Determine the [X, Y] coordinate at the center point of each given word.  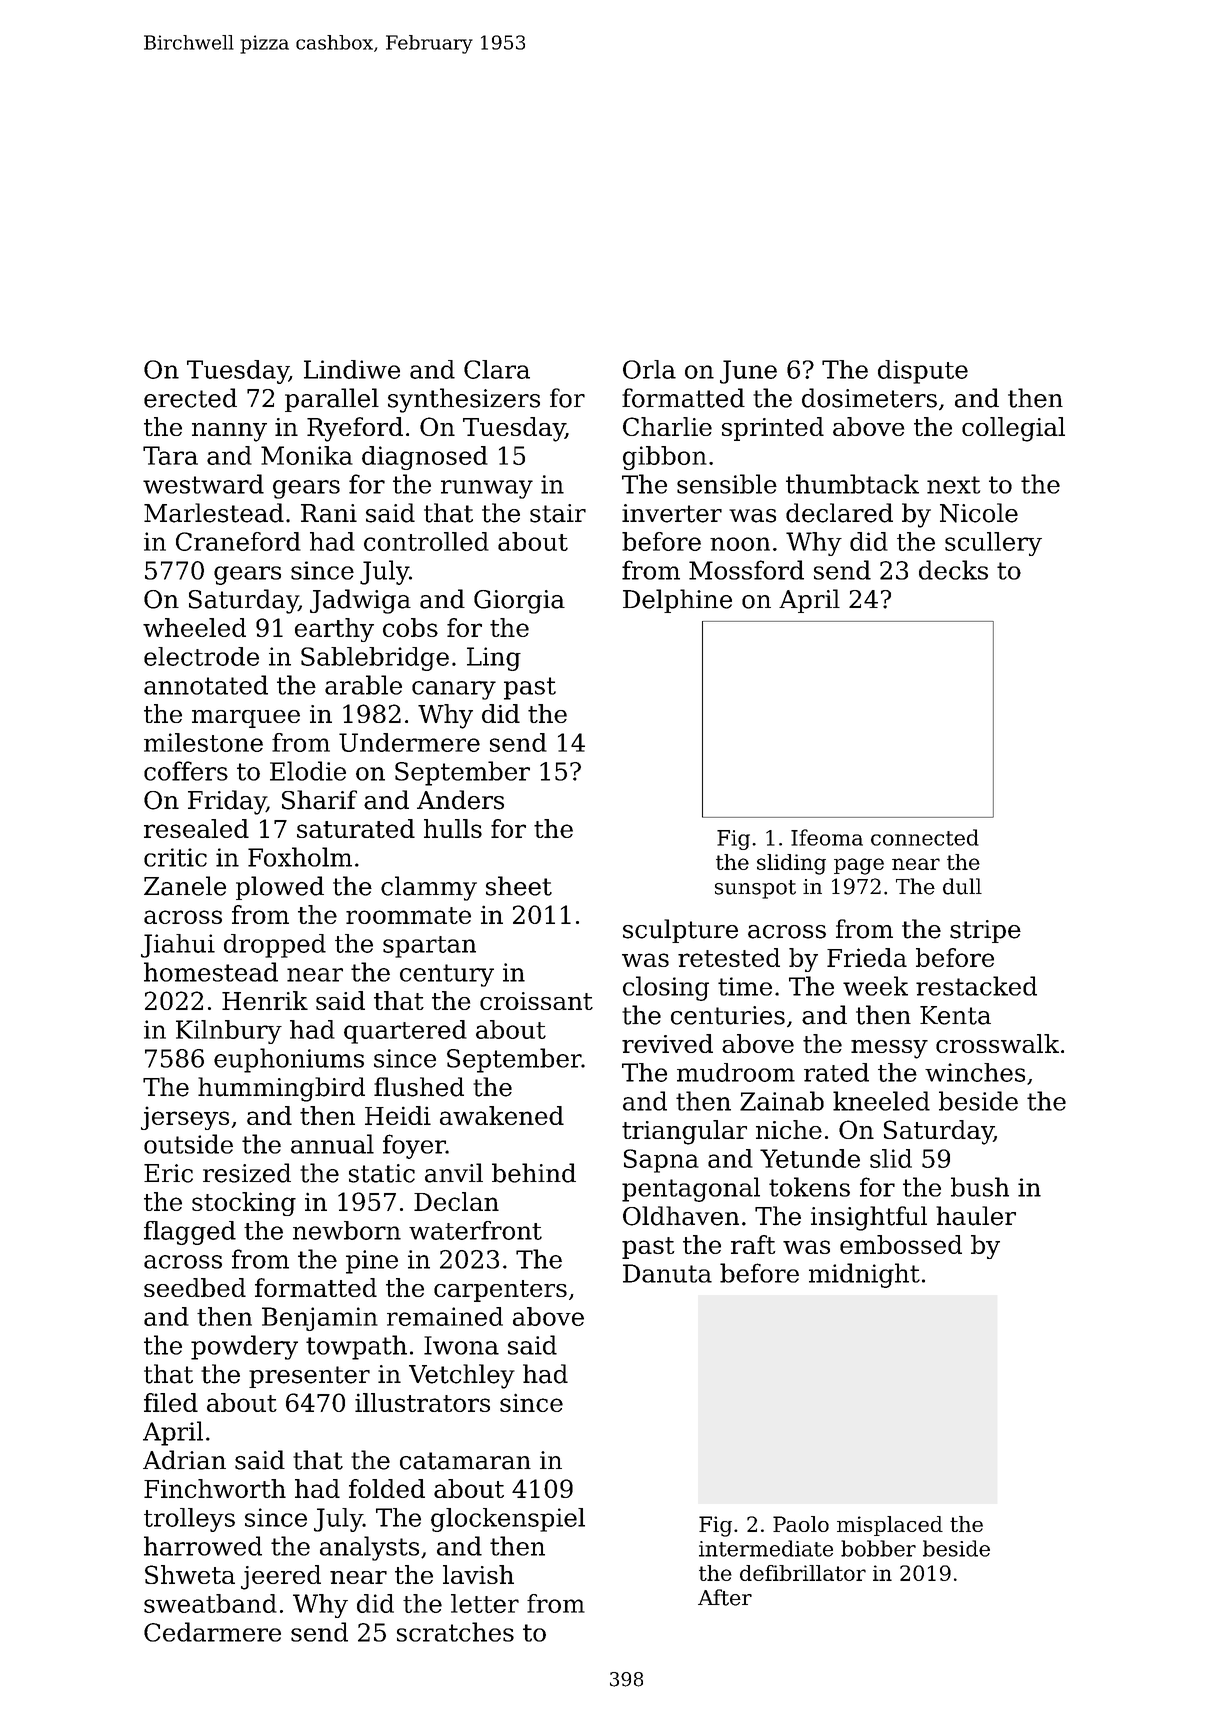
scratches [455, 1632]
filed [171, 1402]
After [725, 1597]
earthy [334, 630]
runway [487, 489]
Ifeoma [827, 837]
